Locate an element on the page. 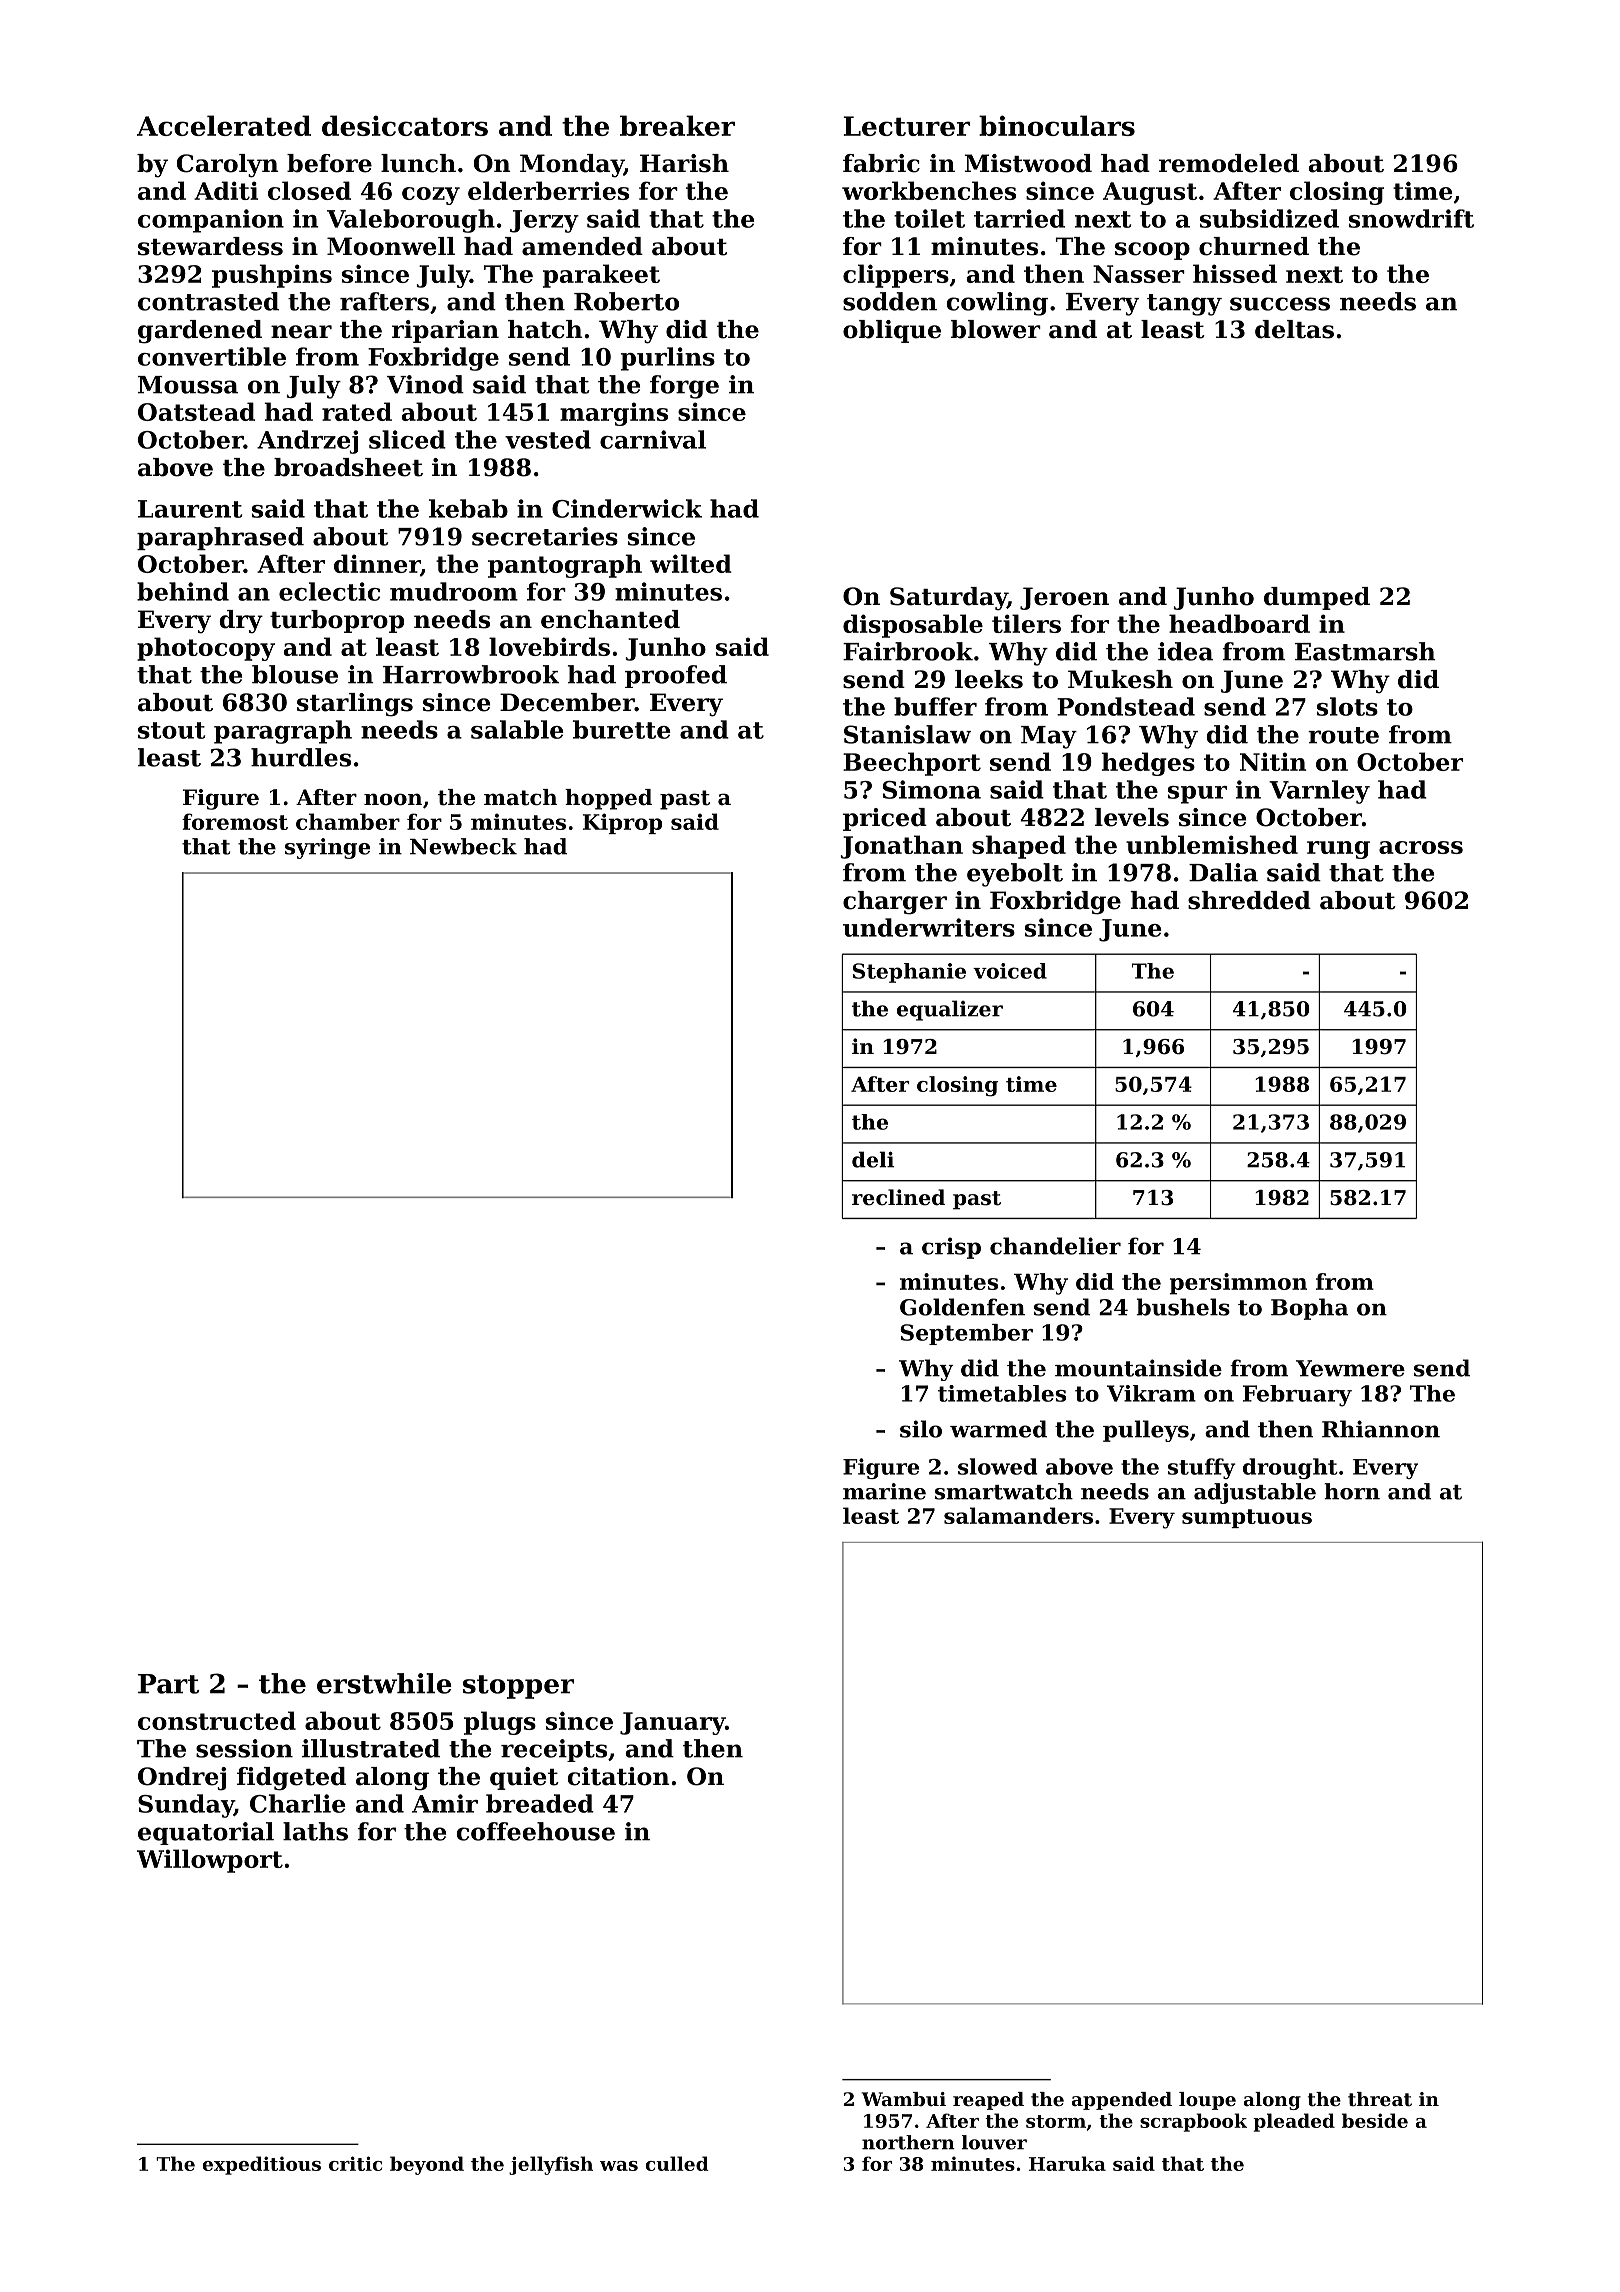  expeditious is located at coordinates (262, 2165).
